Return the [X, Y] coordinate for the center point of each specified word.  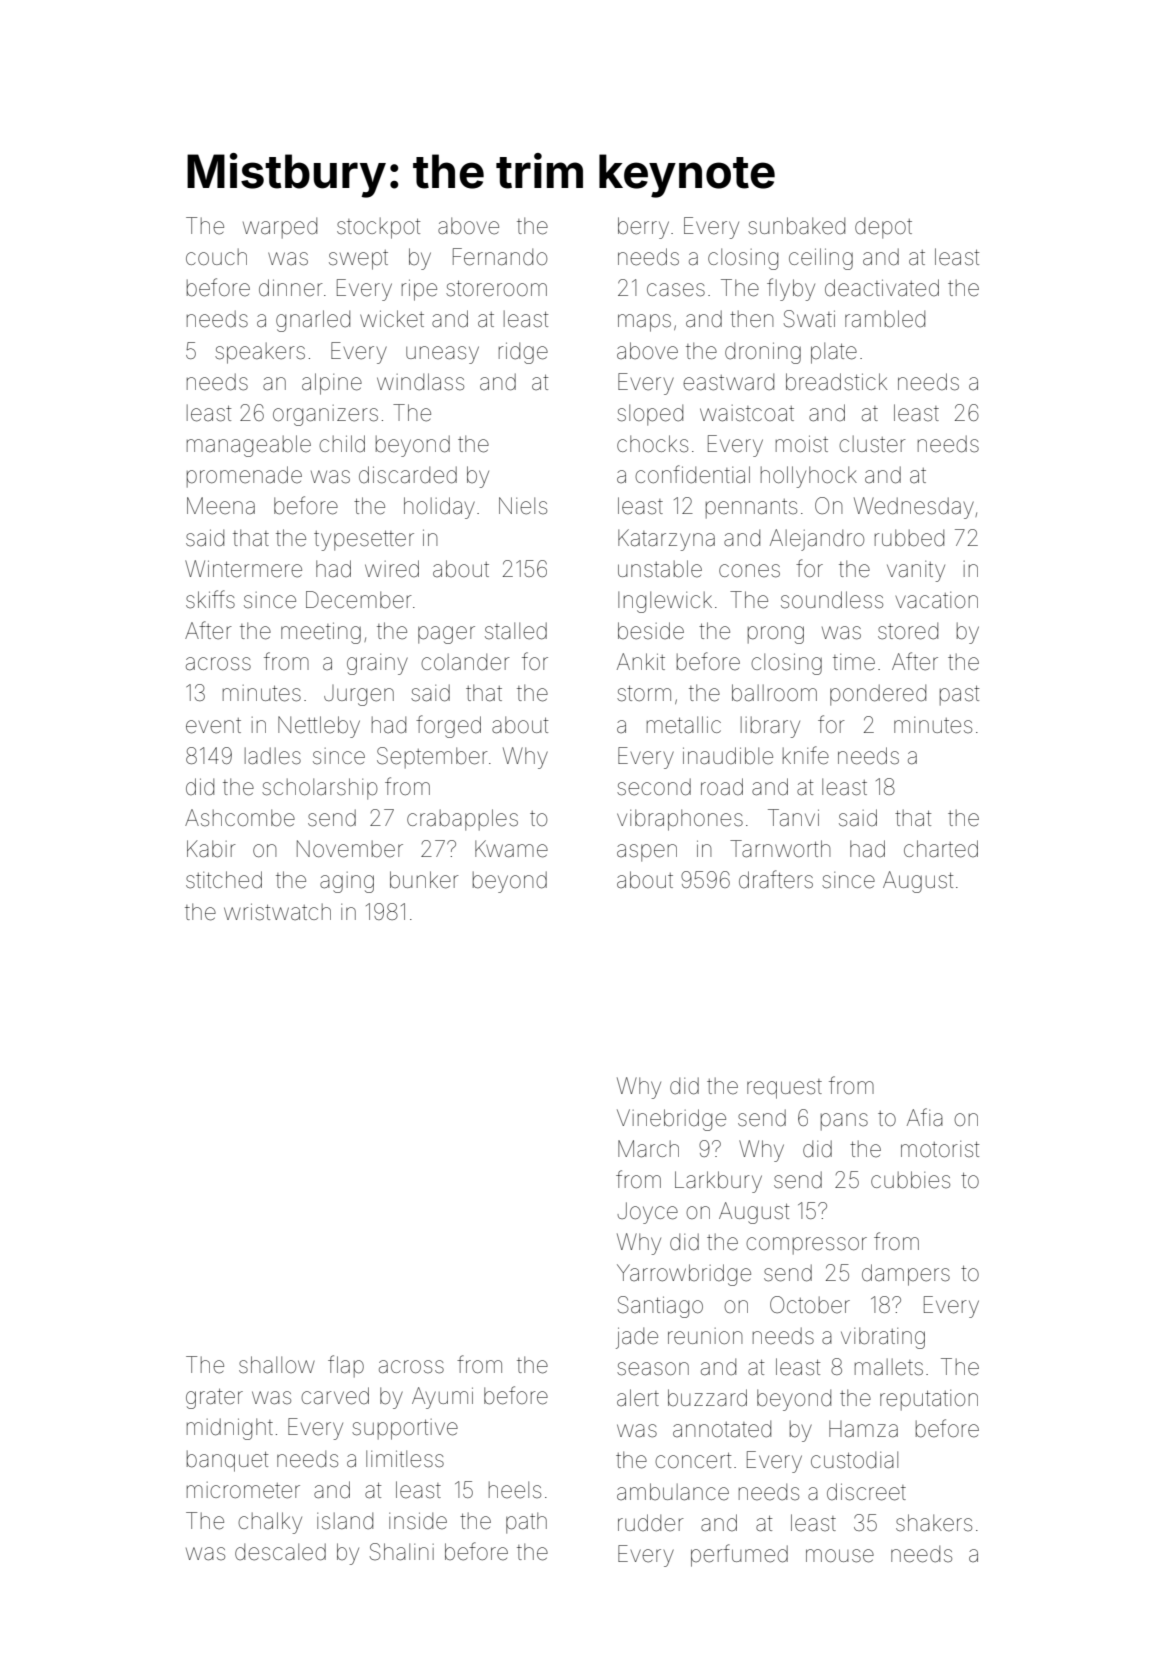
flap [346, 1366]
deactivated [882, 288]
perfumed [739, 1555]
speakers [260, 353]
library [770, 727]
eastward [728, 382]
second [654, 787]
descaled [280, 1552]
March [648, 1149]
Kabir [211, 849]
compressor [806, 1245]
